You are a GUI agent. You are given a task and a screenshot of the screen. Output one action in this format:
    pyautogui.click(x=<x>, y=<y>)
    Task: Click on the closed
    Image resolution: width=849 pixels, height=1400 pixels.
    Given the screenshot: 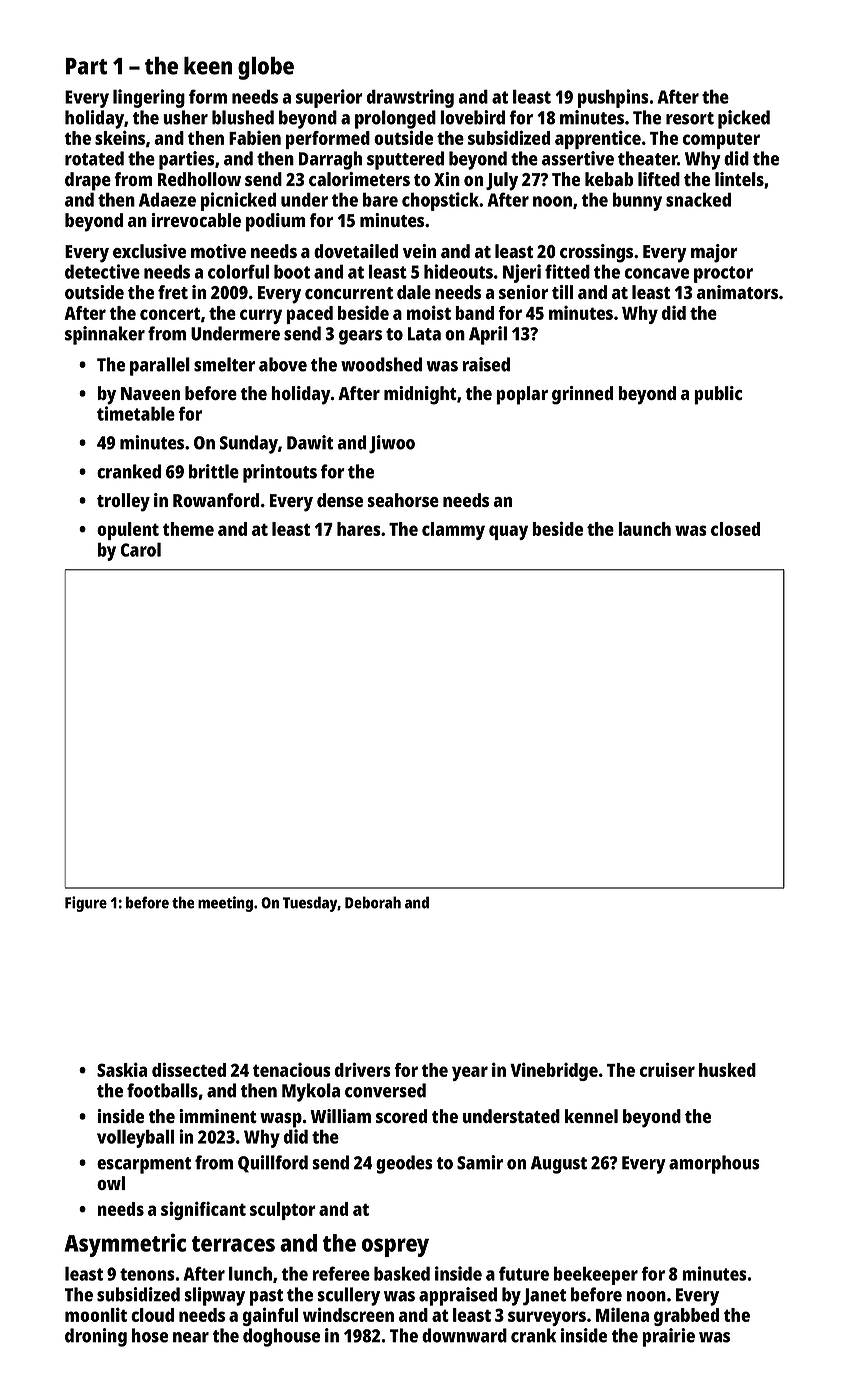 What is the action you would take?
    pyautogui.click(x=735, y=529)
